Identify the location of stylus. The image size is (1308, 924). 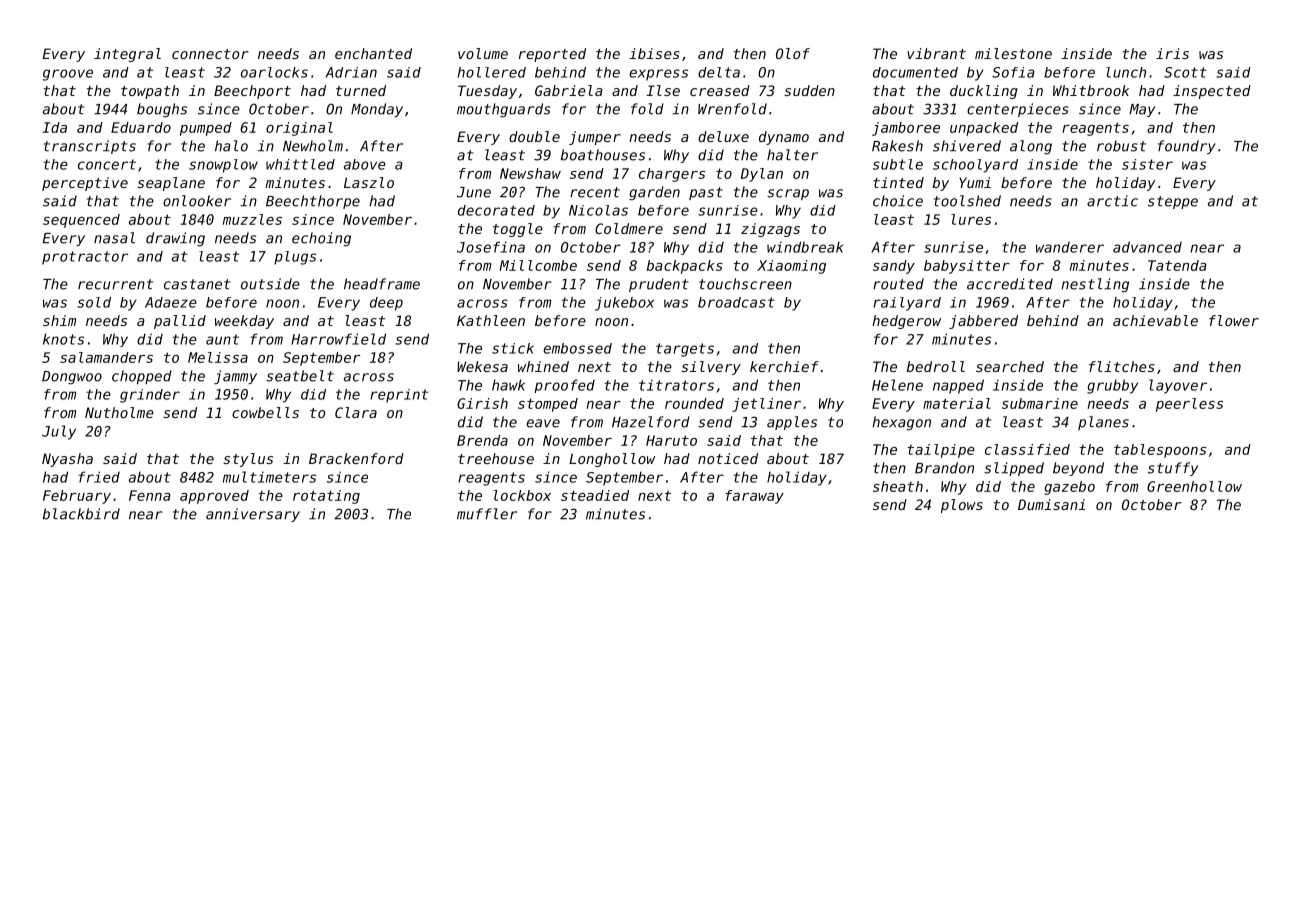
(248, 460).
